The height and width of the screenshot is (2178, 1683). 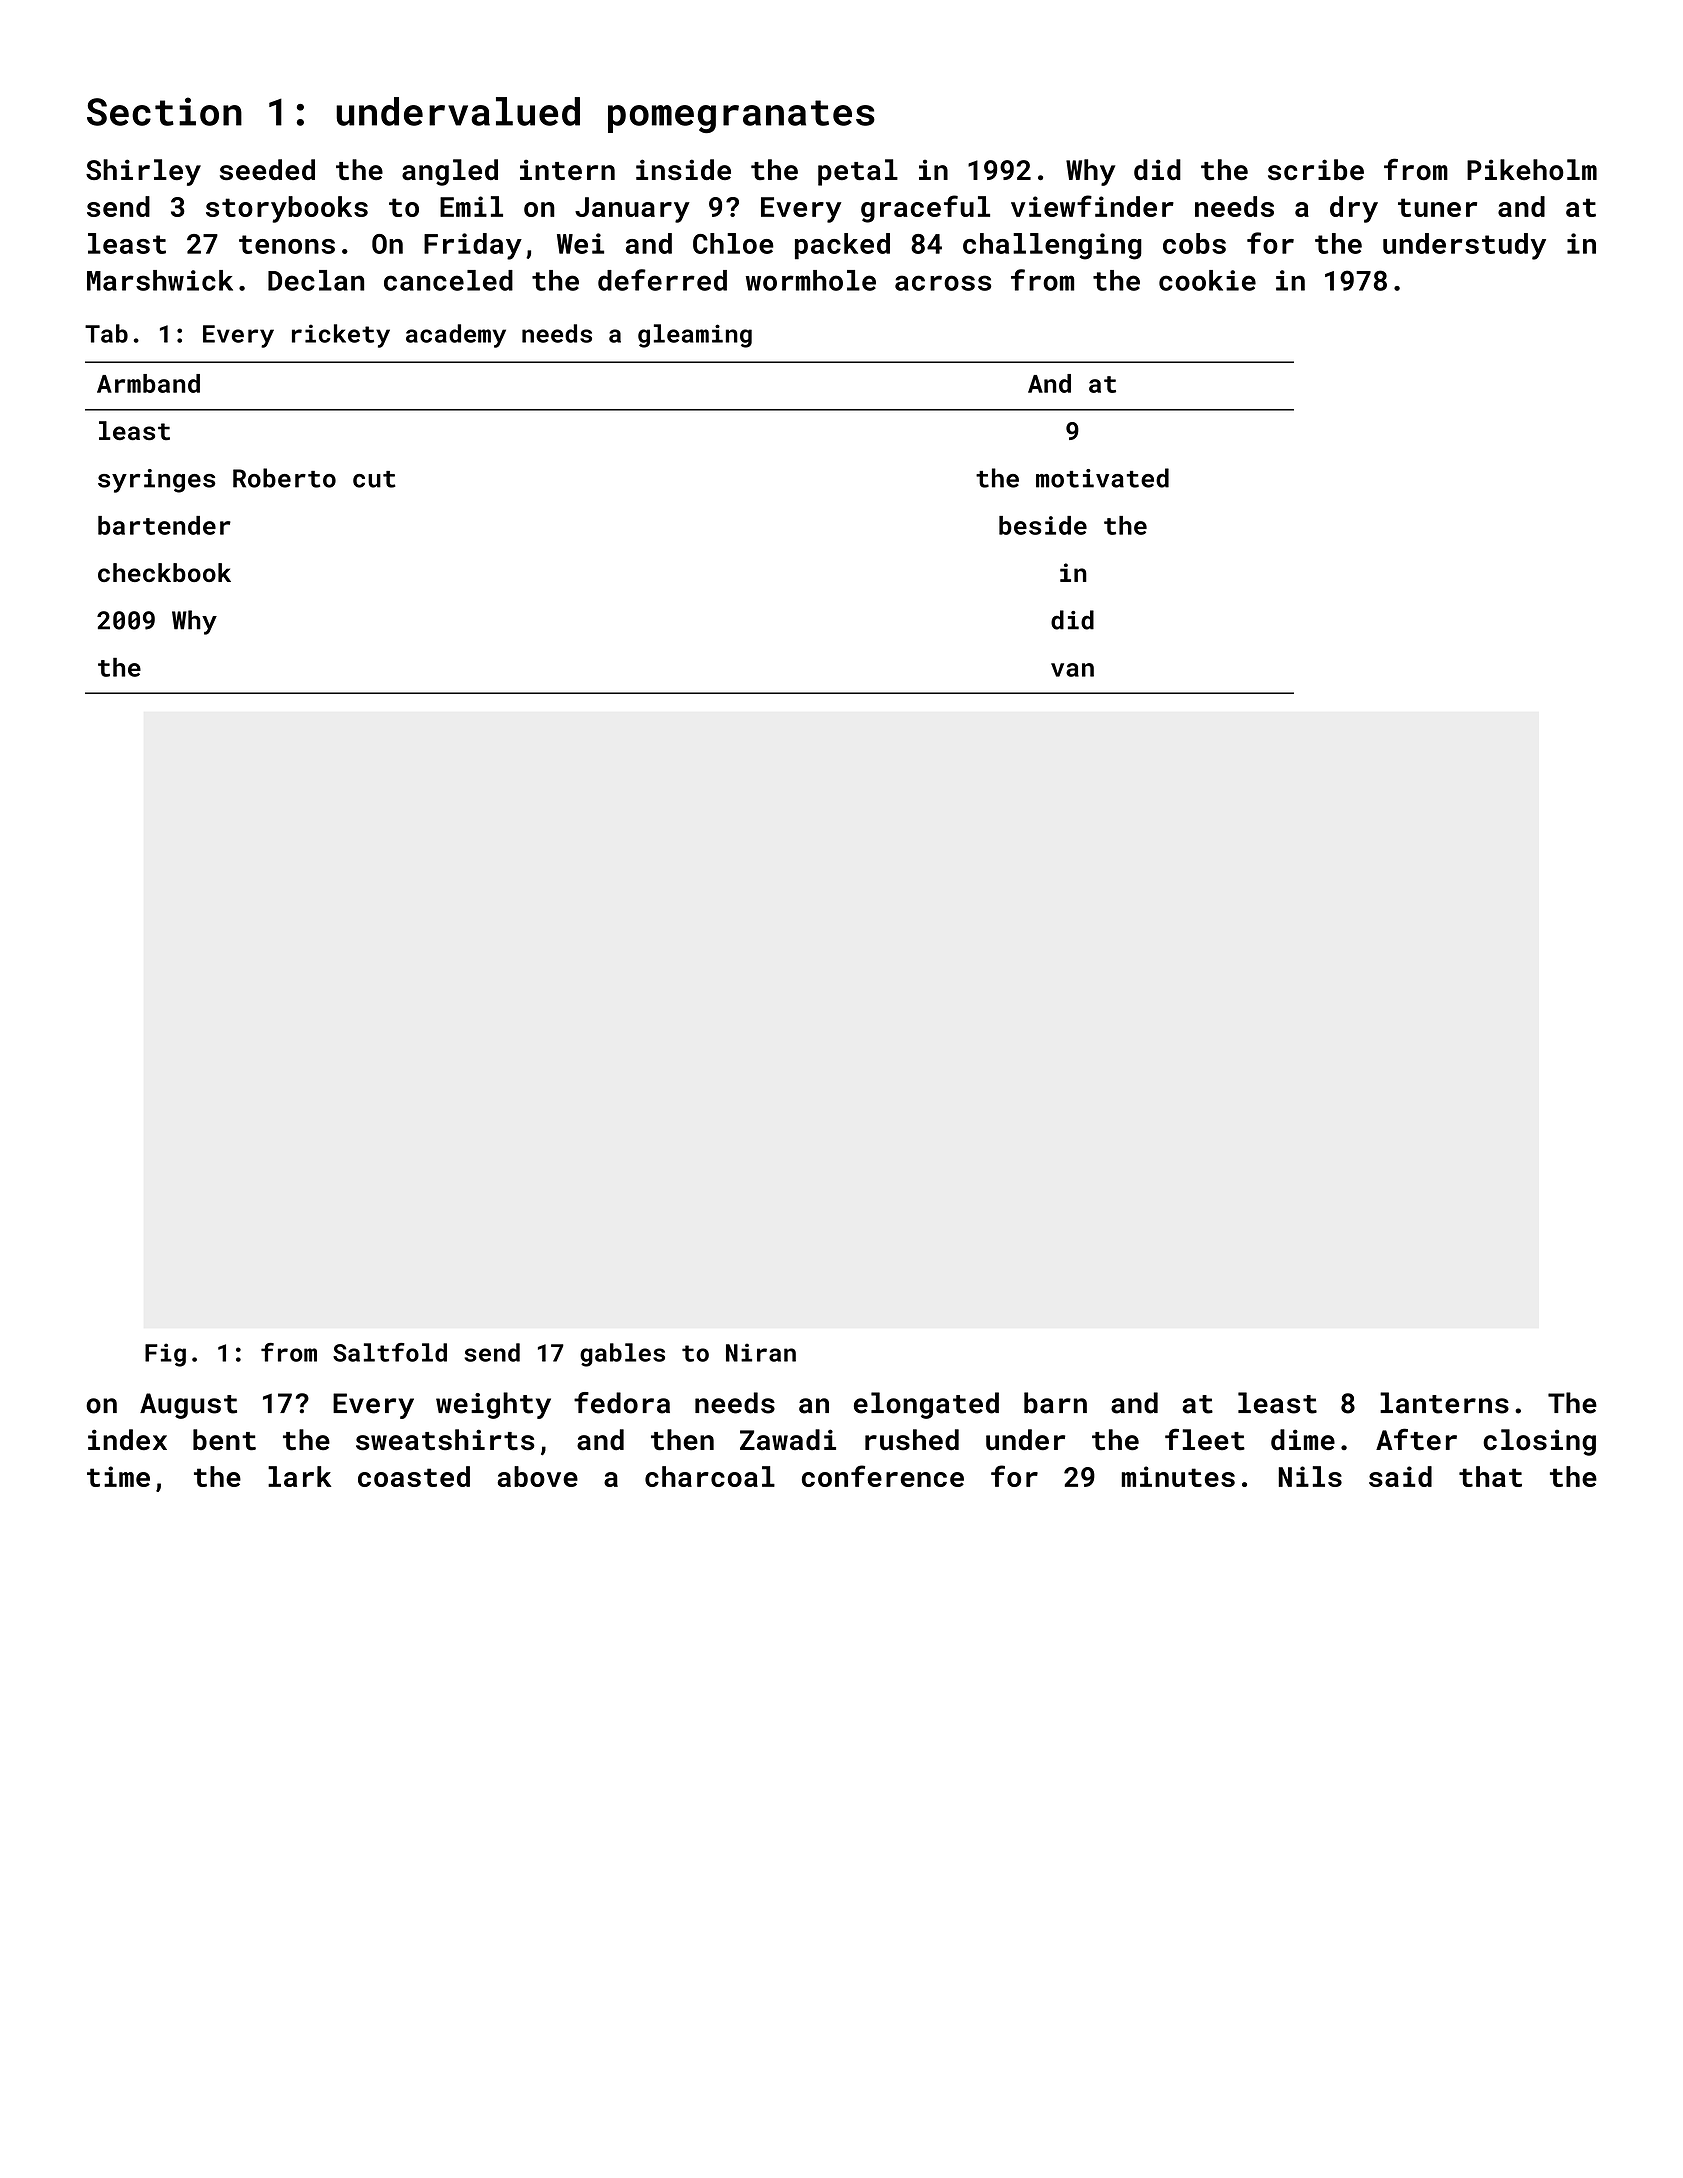 What do you see at coordinates (1444, 1403) in the screenshot?
I see `lanterns` at bounding box center [1444, 1403].
